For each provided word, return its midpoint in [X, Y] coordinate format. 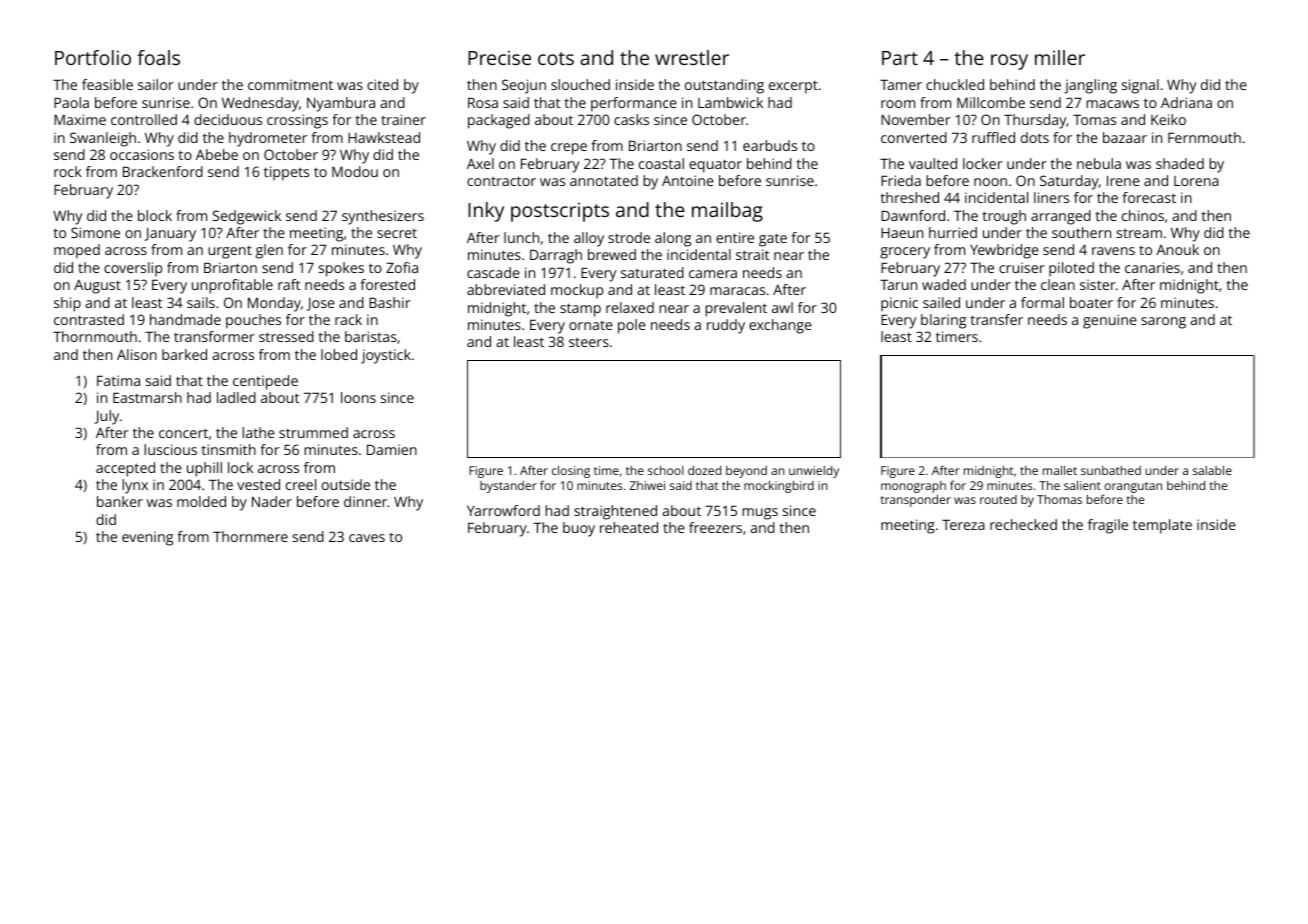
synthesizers [383, 217]
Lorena [1196, 181]
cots [556, 58]
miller [1060, 57]
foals [158, 57]
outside [346, 484]
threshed [910, 197]
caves [367, 538]
